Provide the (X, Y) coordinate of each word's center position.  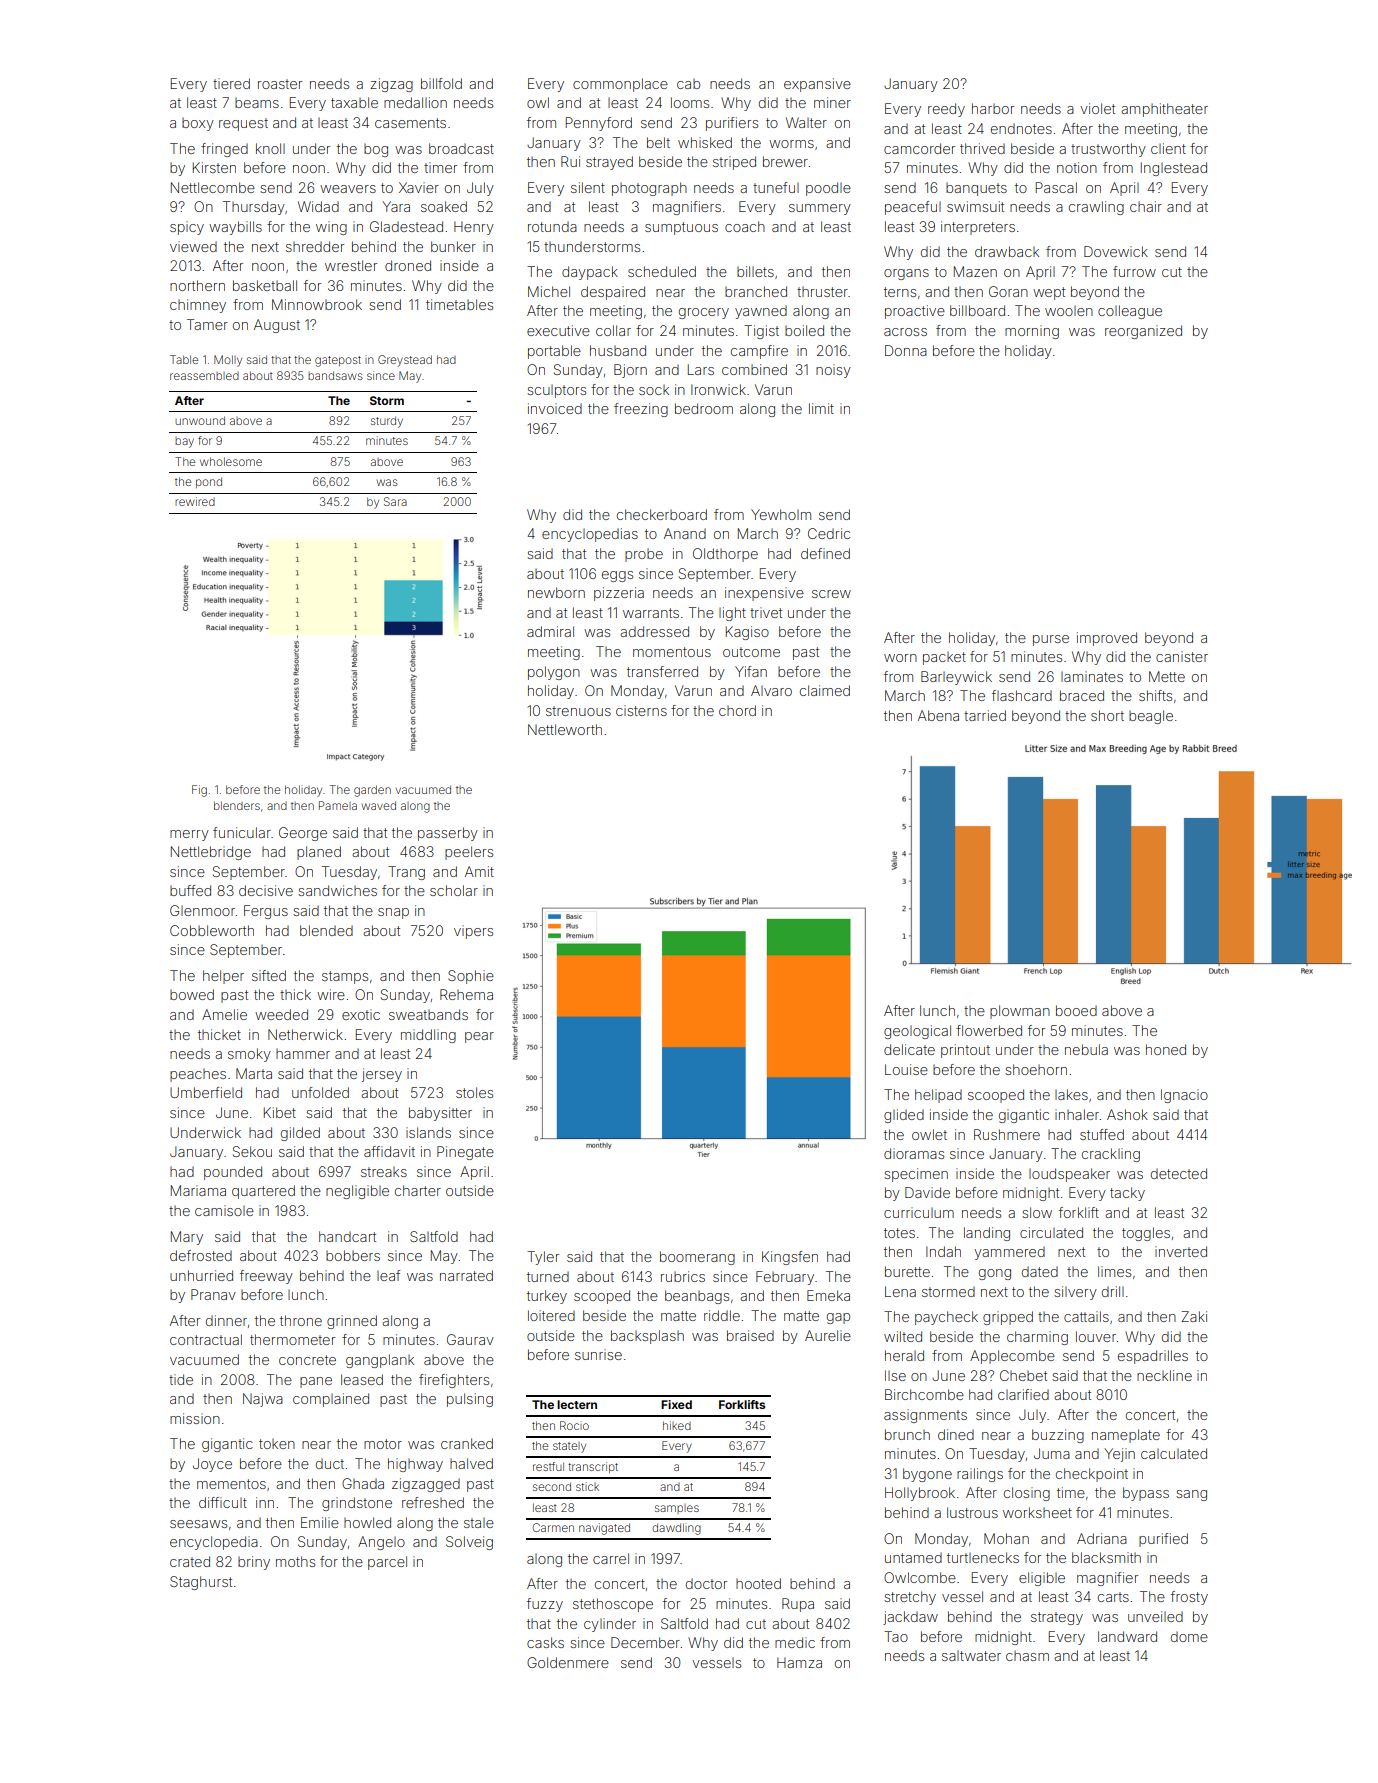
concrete (307, 1360)
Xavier (419, 187)
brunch (907, 1434)
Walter (806, 122)
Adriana (1102, 1538)
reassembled (204, 376)
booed (1076, 1010)
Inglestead (1174, 169)
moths (295, 1561)
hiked (677, 1425)
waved (378, 805)
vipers (473, 932)
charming (1037, 1338)
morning (1032, 332)
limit (821, 408)
